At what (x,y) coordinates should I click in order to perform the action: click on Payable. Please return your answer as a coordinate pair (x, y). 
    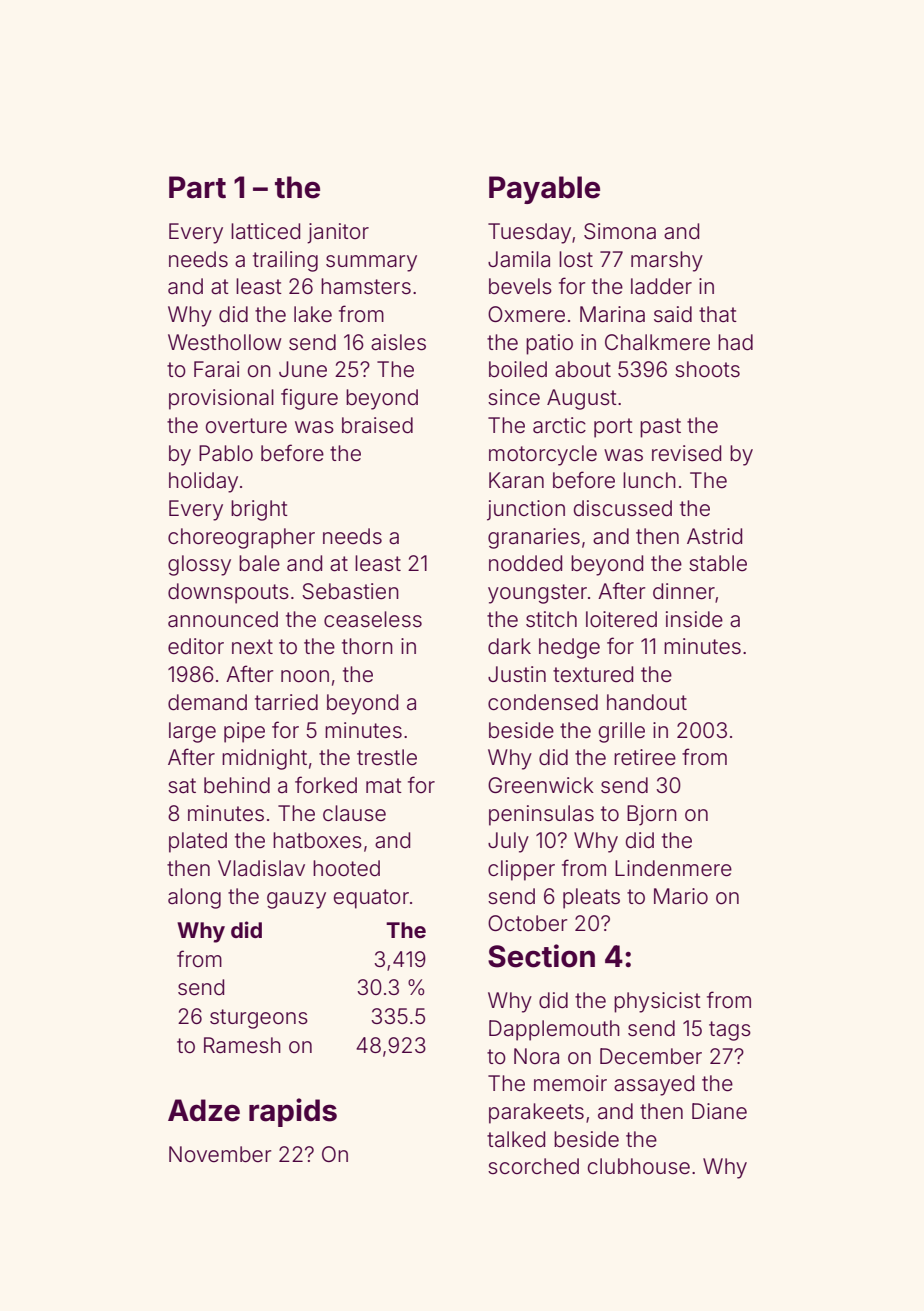
    Looking at the image, I should click on (544, 190).
